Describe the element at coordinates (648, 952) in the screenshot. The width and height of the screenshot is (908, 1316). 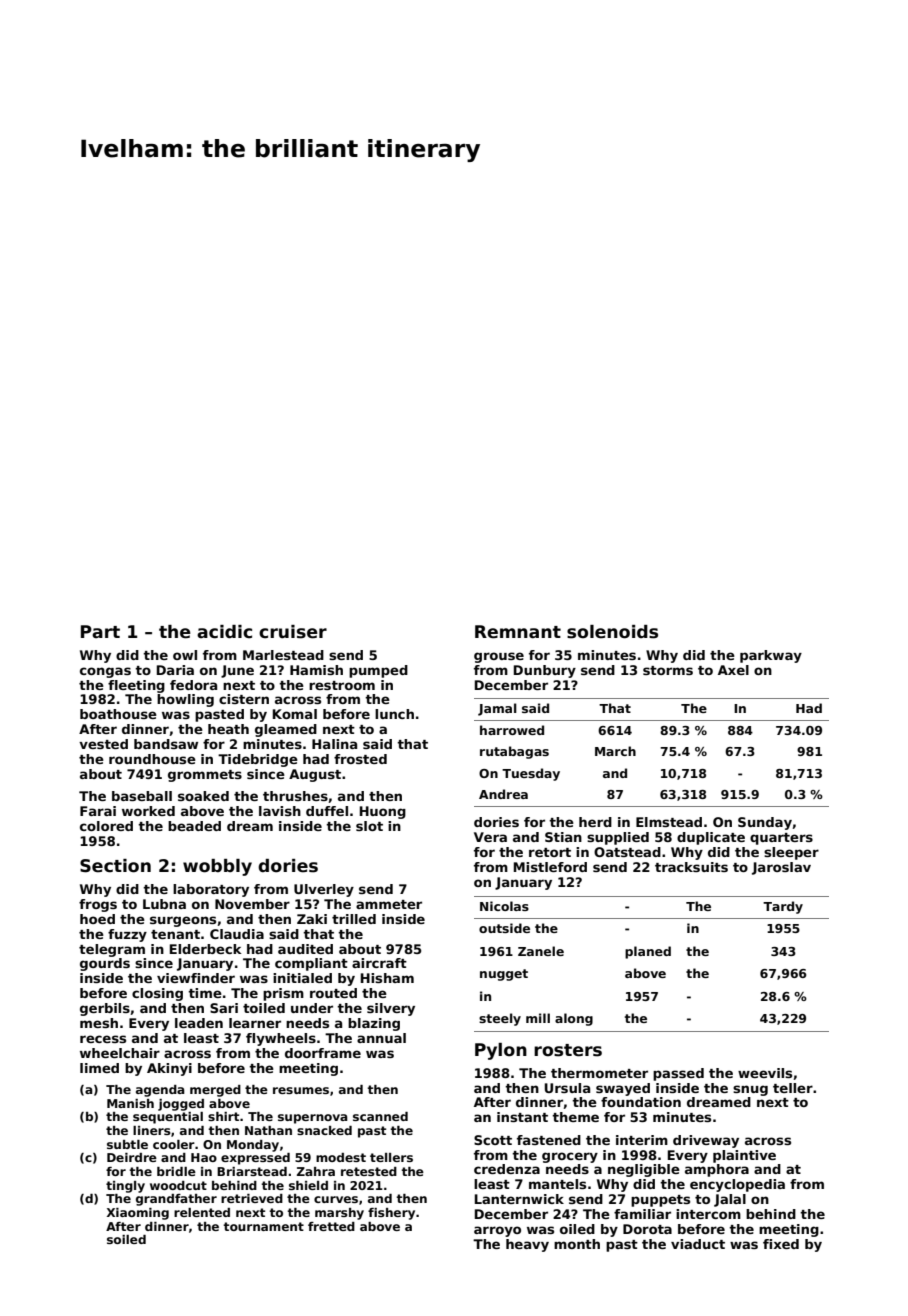
I see `planed` at that location.
